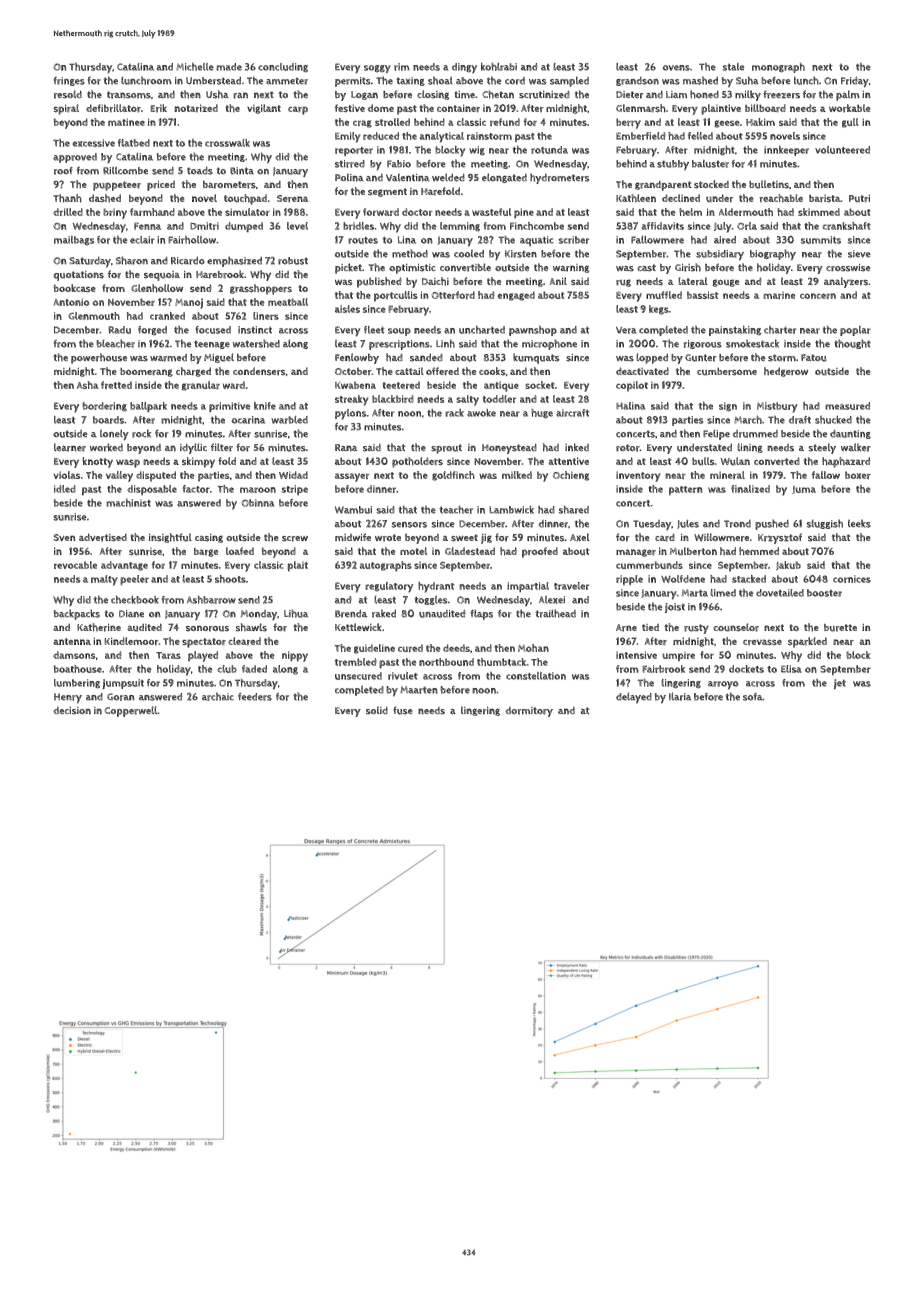 The height and width of the screenshot is (1308, 924). What do you see at coordinates (195, 66) in the screenshot?
I see `Michelle` at bounding box center [195, 66].
